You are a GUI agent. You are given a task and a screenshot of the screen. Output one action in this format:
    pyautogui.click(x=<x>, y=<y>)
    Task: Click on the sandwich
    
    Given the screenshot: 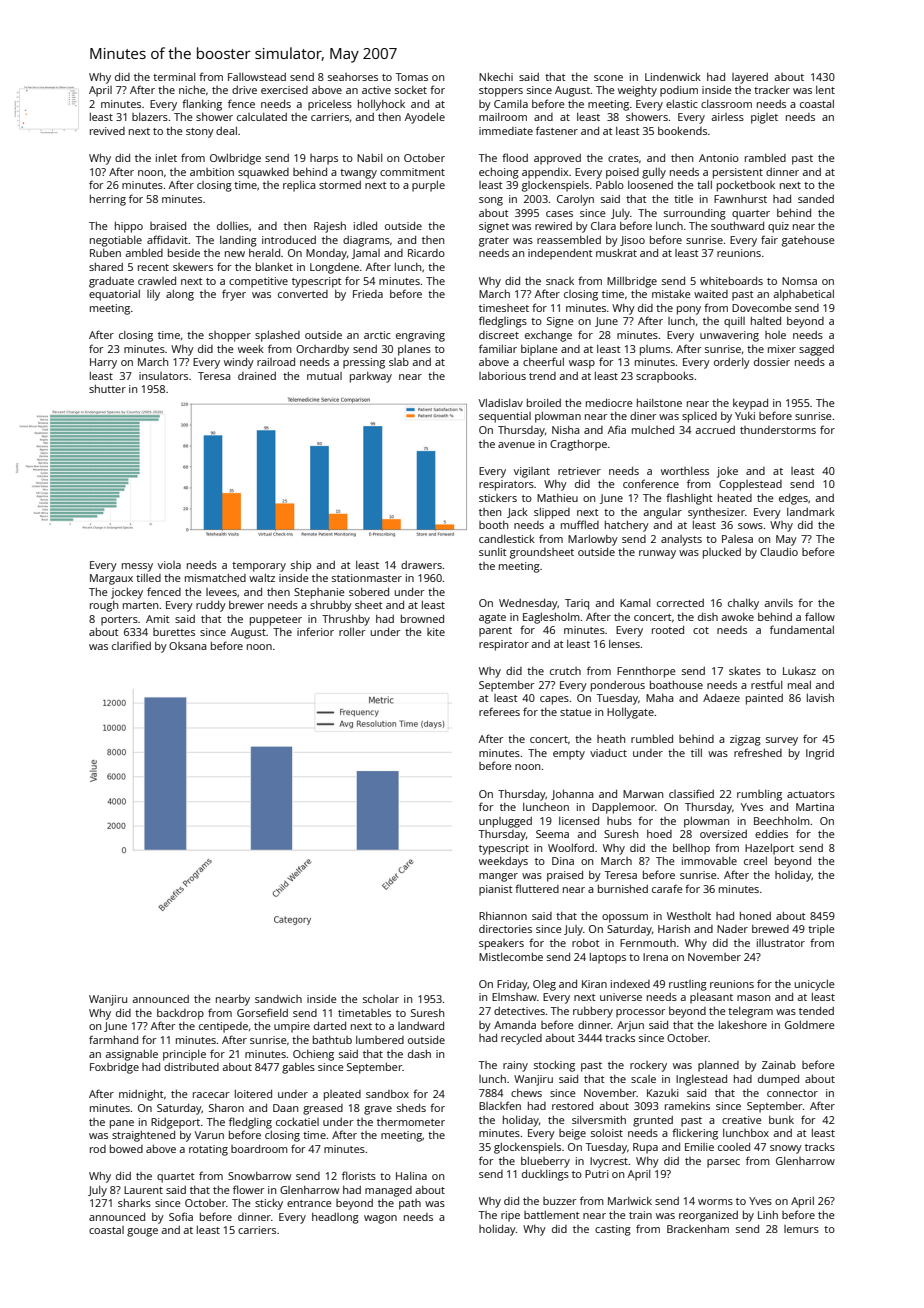 What is the action you would take?
    pyautogui.click(x=278, y=999)
